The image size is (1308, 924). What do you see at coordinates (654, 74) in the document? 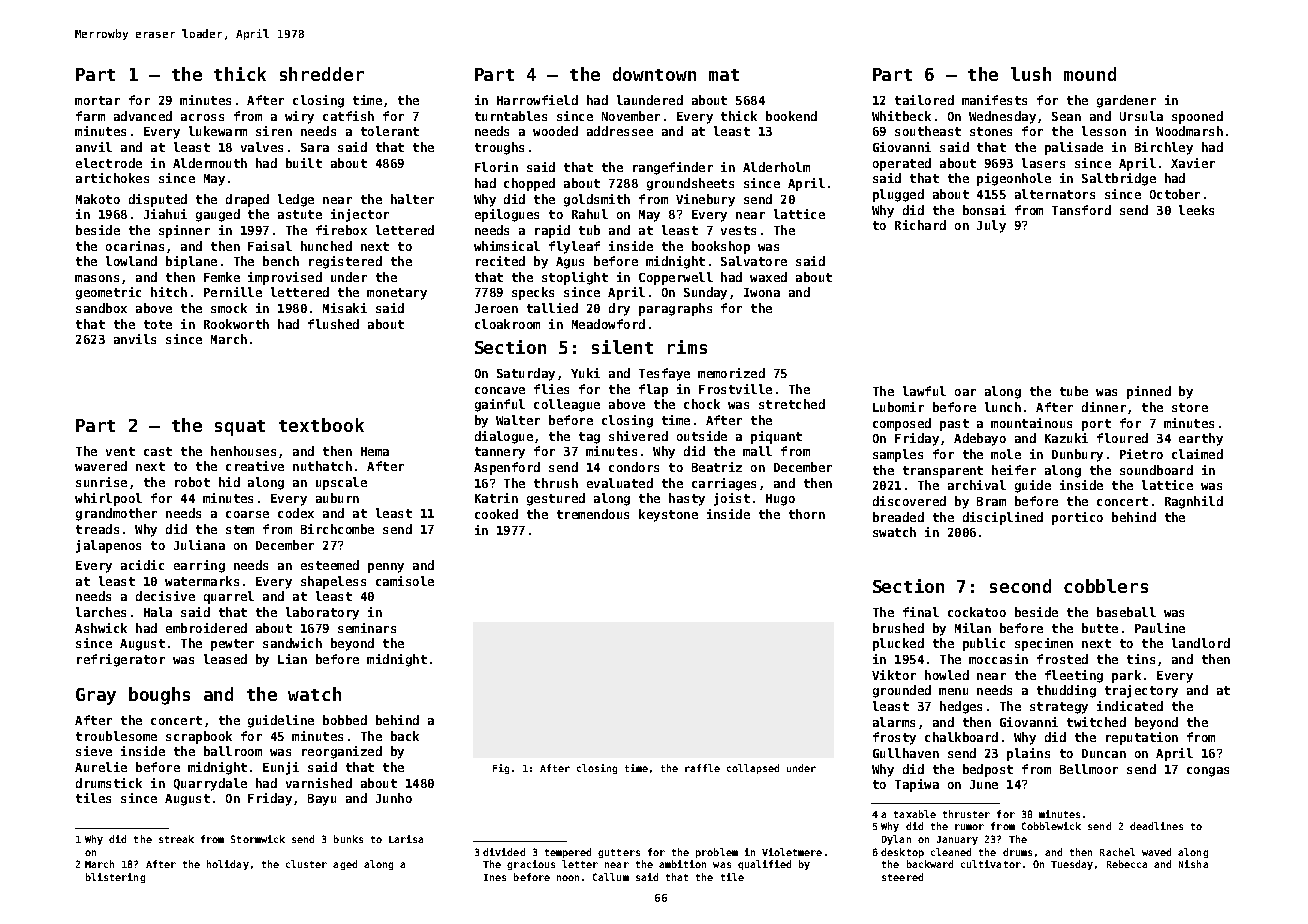
I see `downtown` at bounding box center [654, 74].
